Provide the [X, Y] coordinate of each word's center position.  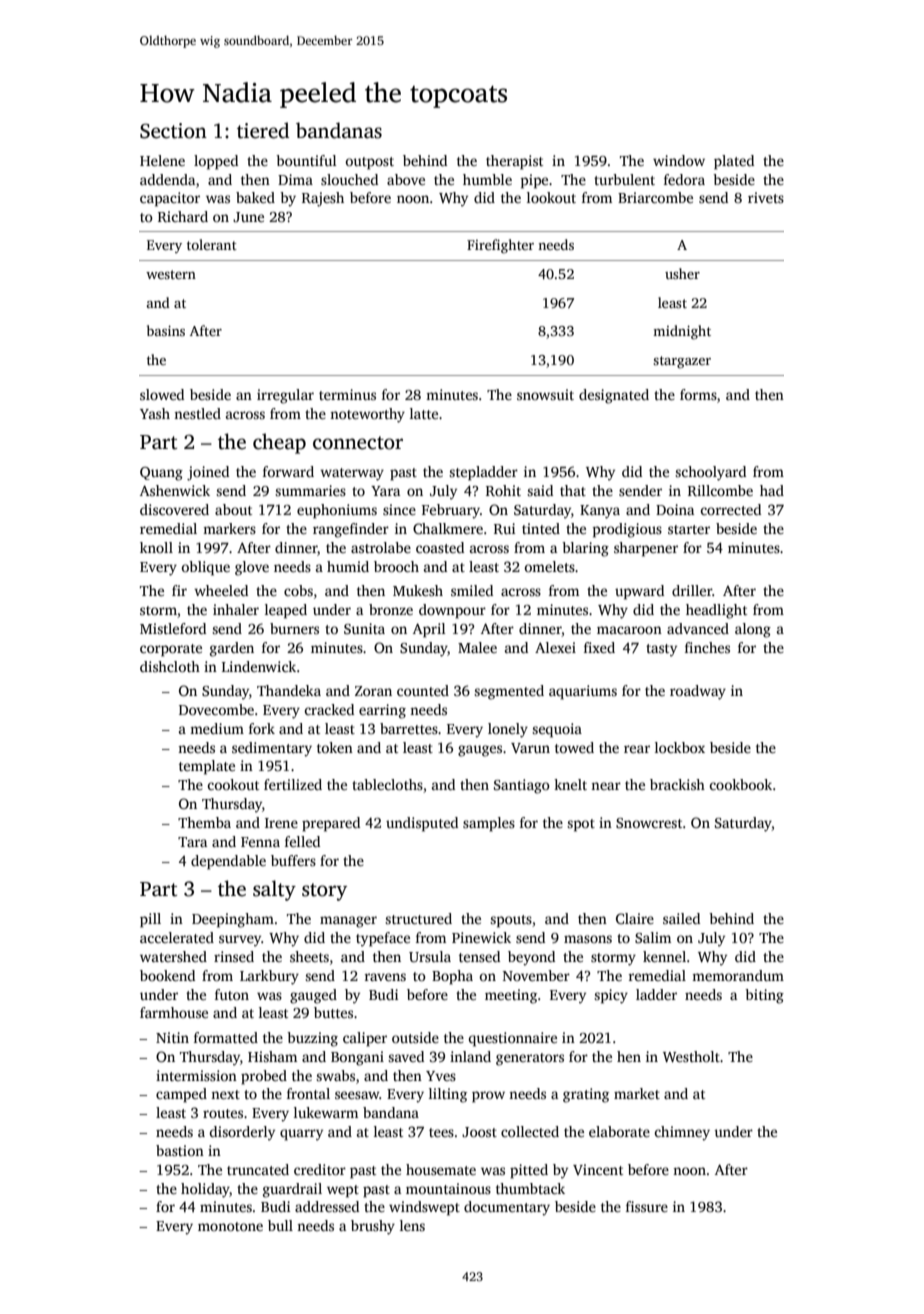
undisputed [422, 824]
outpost [370, 163]
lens [412, 1225]
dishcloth [170, 666]
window [679, 160]
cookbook [741, 784]
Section [173, 131]
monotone [230, 1226]
